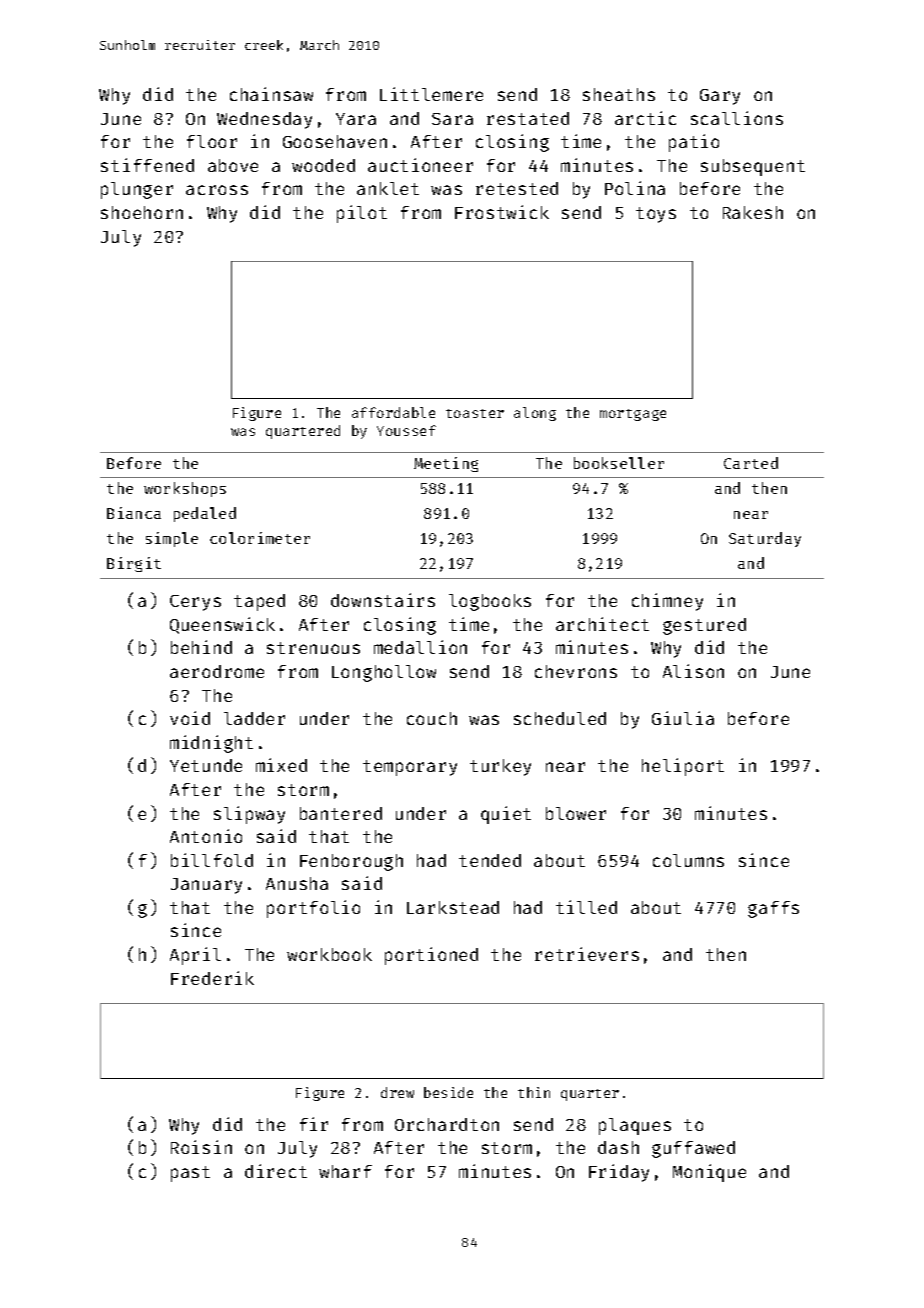  Describe the element at coordinates (683, 718) in the page. I see `Giulia` at that location.
